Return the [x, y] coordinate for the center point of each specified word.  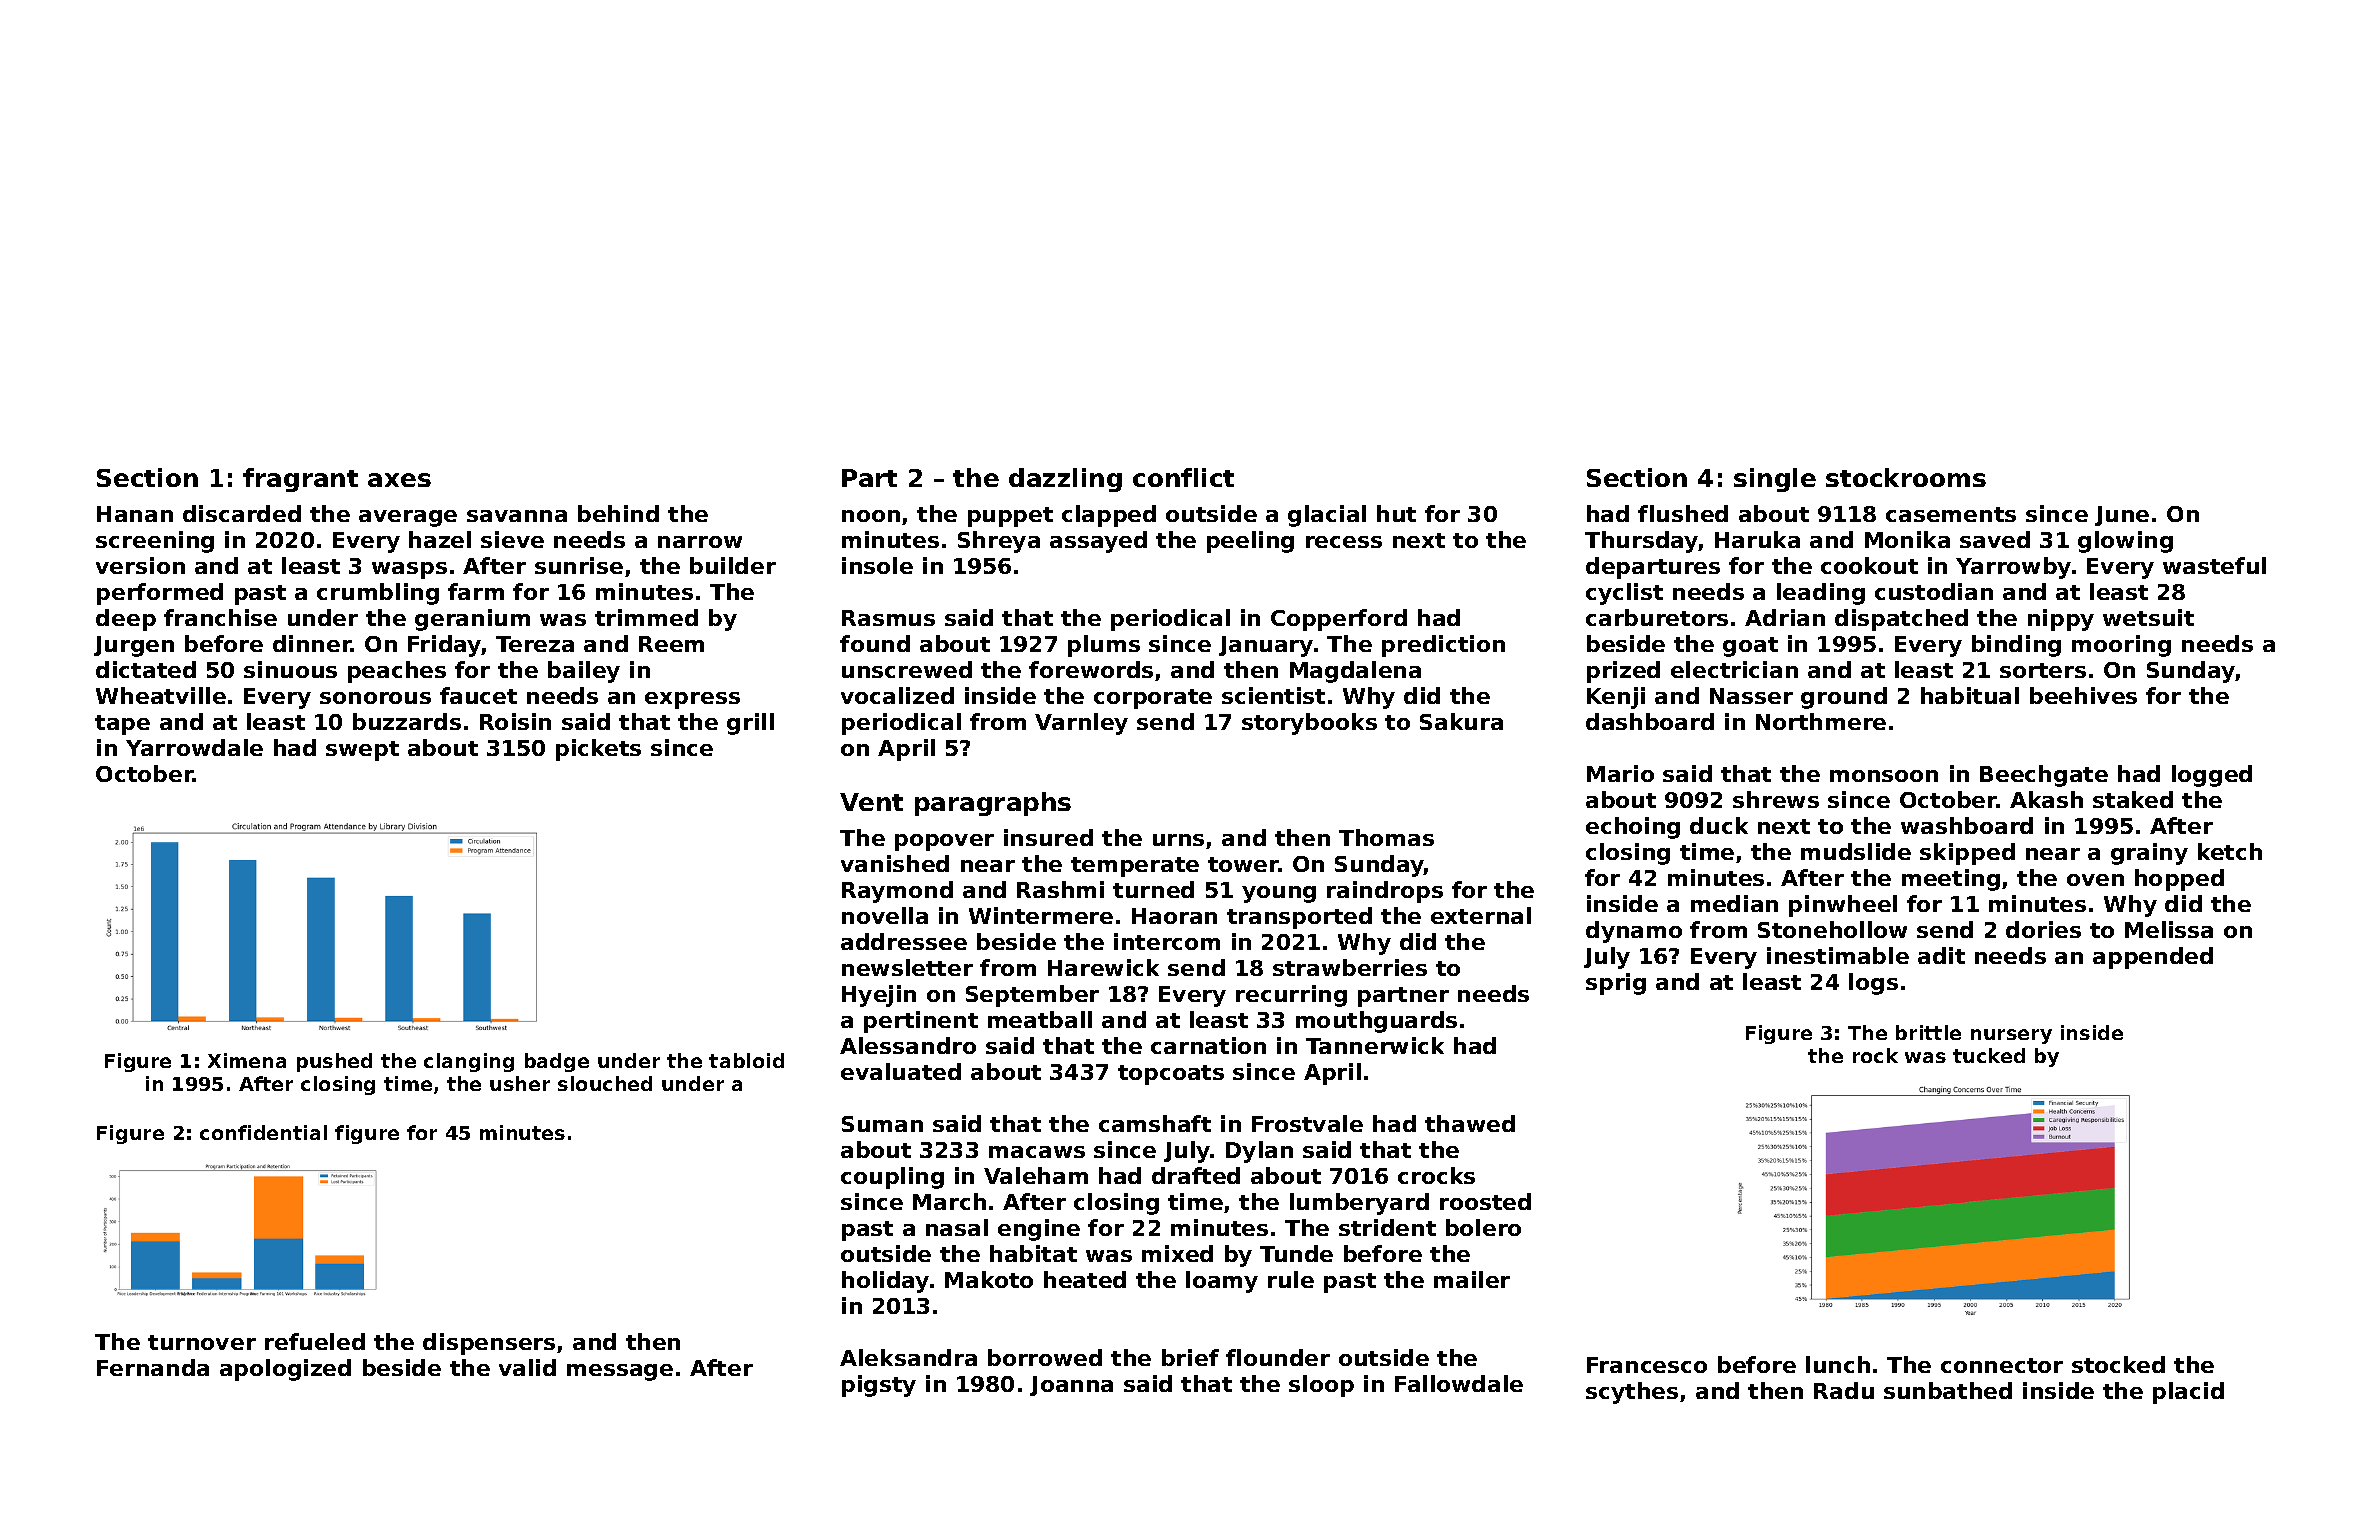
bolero [1483, 1227]
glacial [1327, 516]
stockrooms [1906, 477]
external [1481, 915]
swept [362, 751]
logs [1873, 984]
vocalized [897, 695]
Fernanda [153, 1367]
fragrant [300, 480]
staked [2133, 799]
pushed [334, 1062]
